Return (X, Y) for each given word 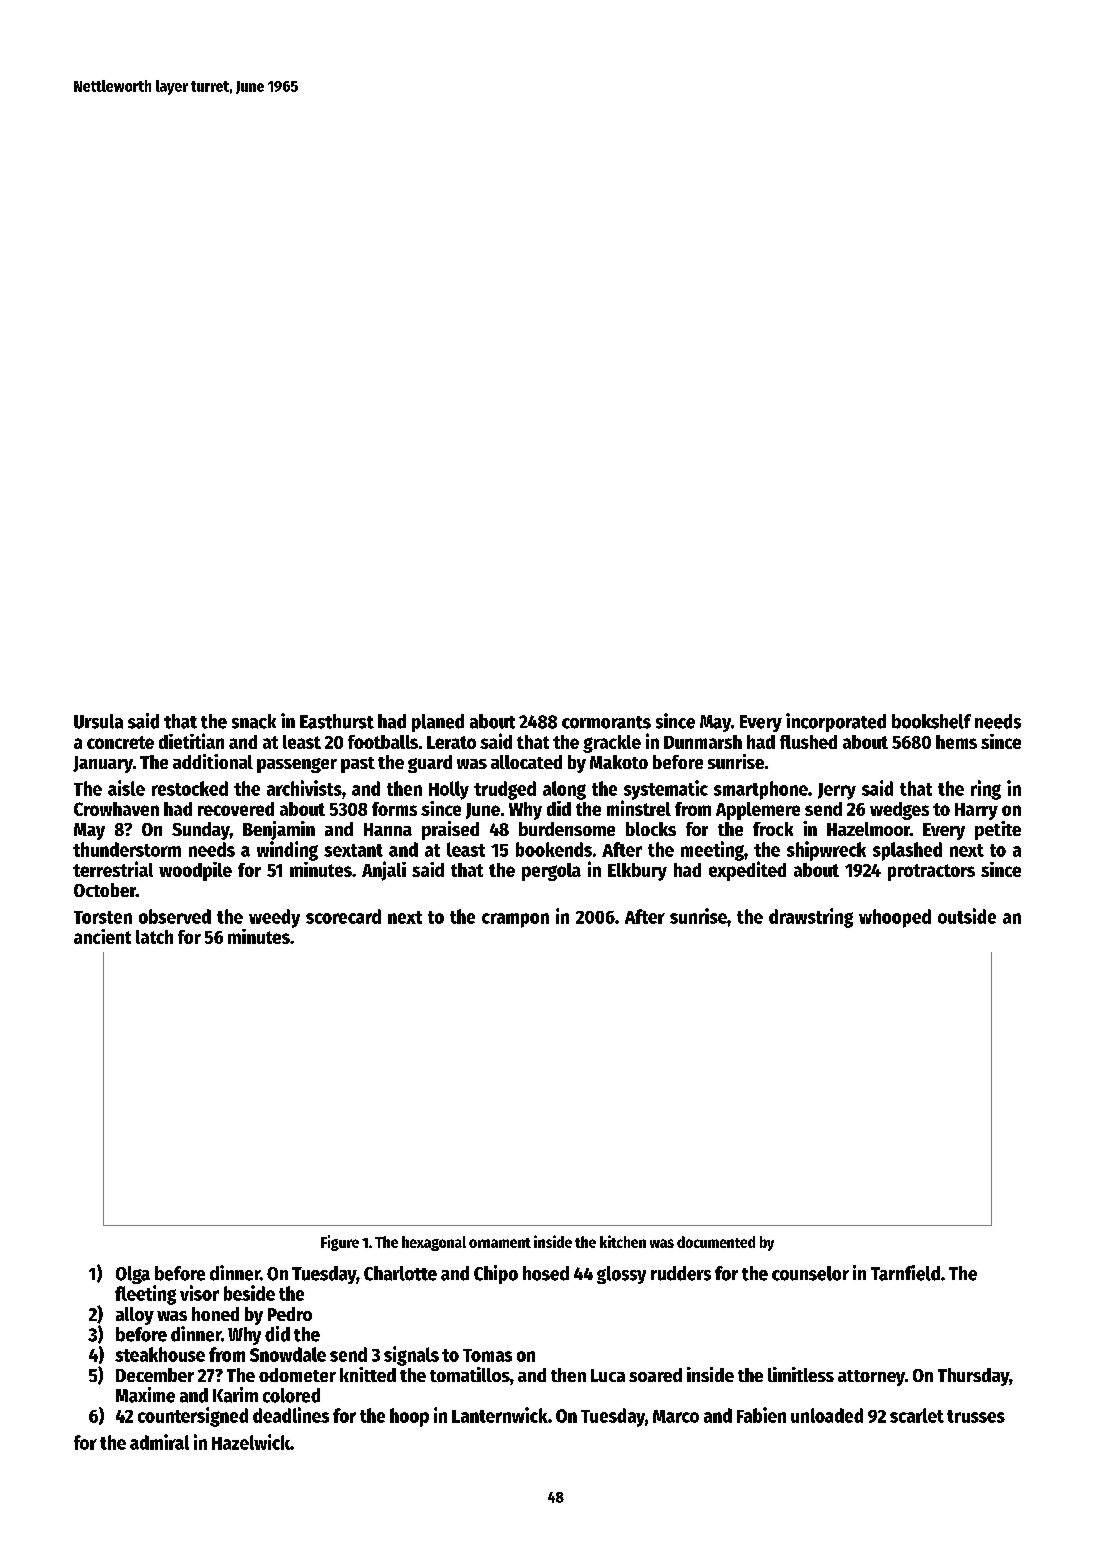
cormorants (606, 722)
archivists (304, 788)
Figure (340, 1243)
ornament (500, 1243)
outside (967, 916)
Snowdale (288, 1354)
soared (655, 1375)
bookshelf (931, 721)
